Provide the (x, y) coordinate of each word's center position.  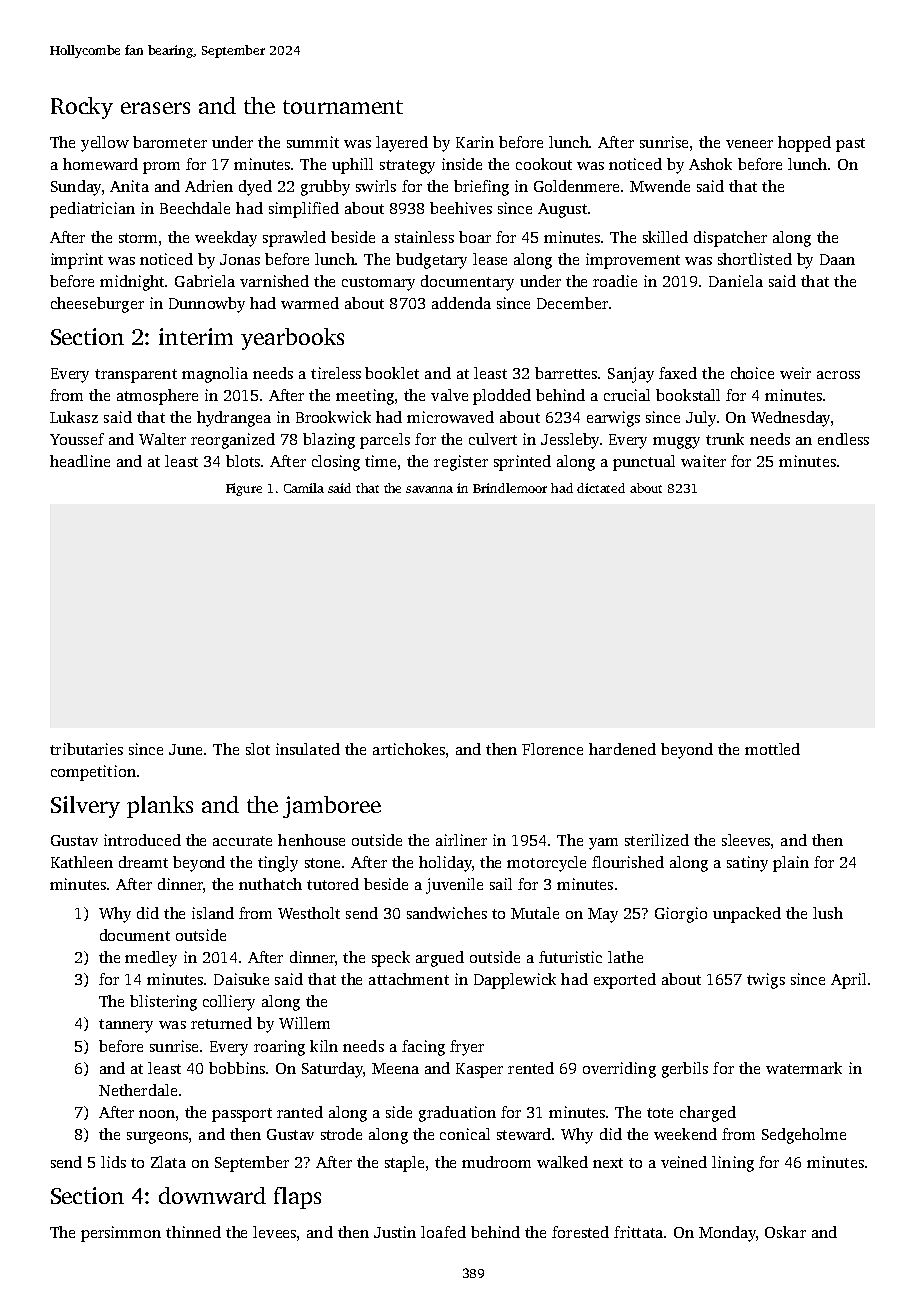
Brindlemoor (510, 488)
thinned (193, 1232)
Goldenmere (576, 186)
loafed (443, 1232)
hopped (804, 144)
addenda (461, 303)
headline (80, 461)
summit (313, 142)
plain (791, 864)
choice (752, 373)
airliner (461, 840)
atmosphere (157, 397)
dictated (601, 488)
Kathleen (82, 862)
